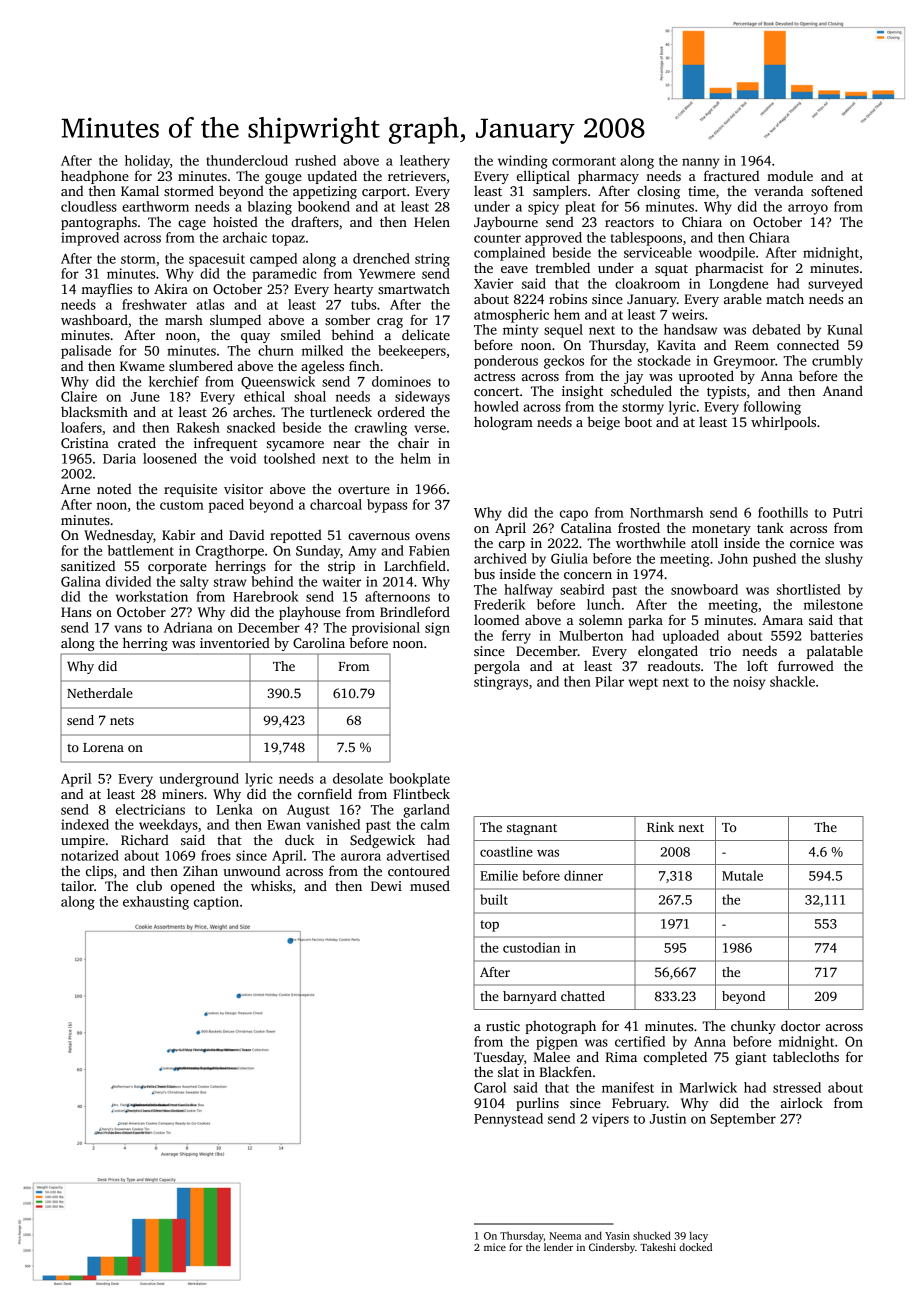 This page has height=1308, width=924. Describe the element at coordinates (336, 504) in the page. I see `charcoal` at that location.
